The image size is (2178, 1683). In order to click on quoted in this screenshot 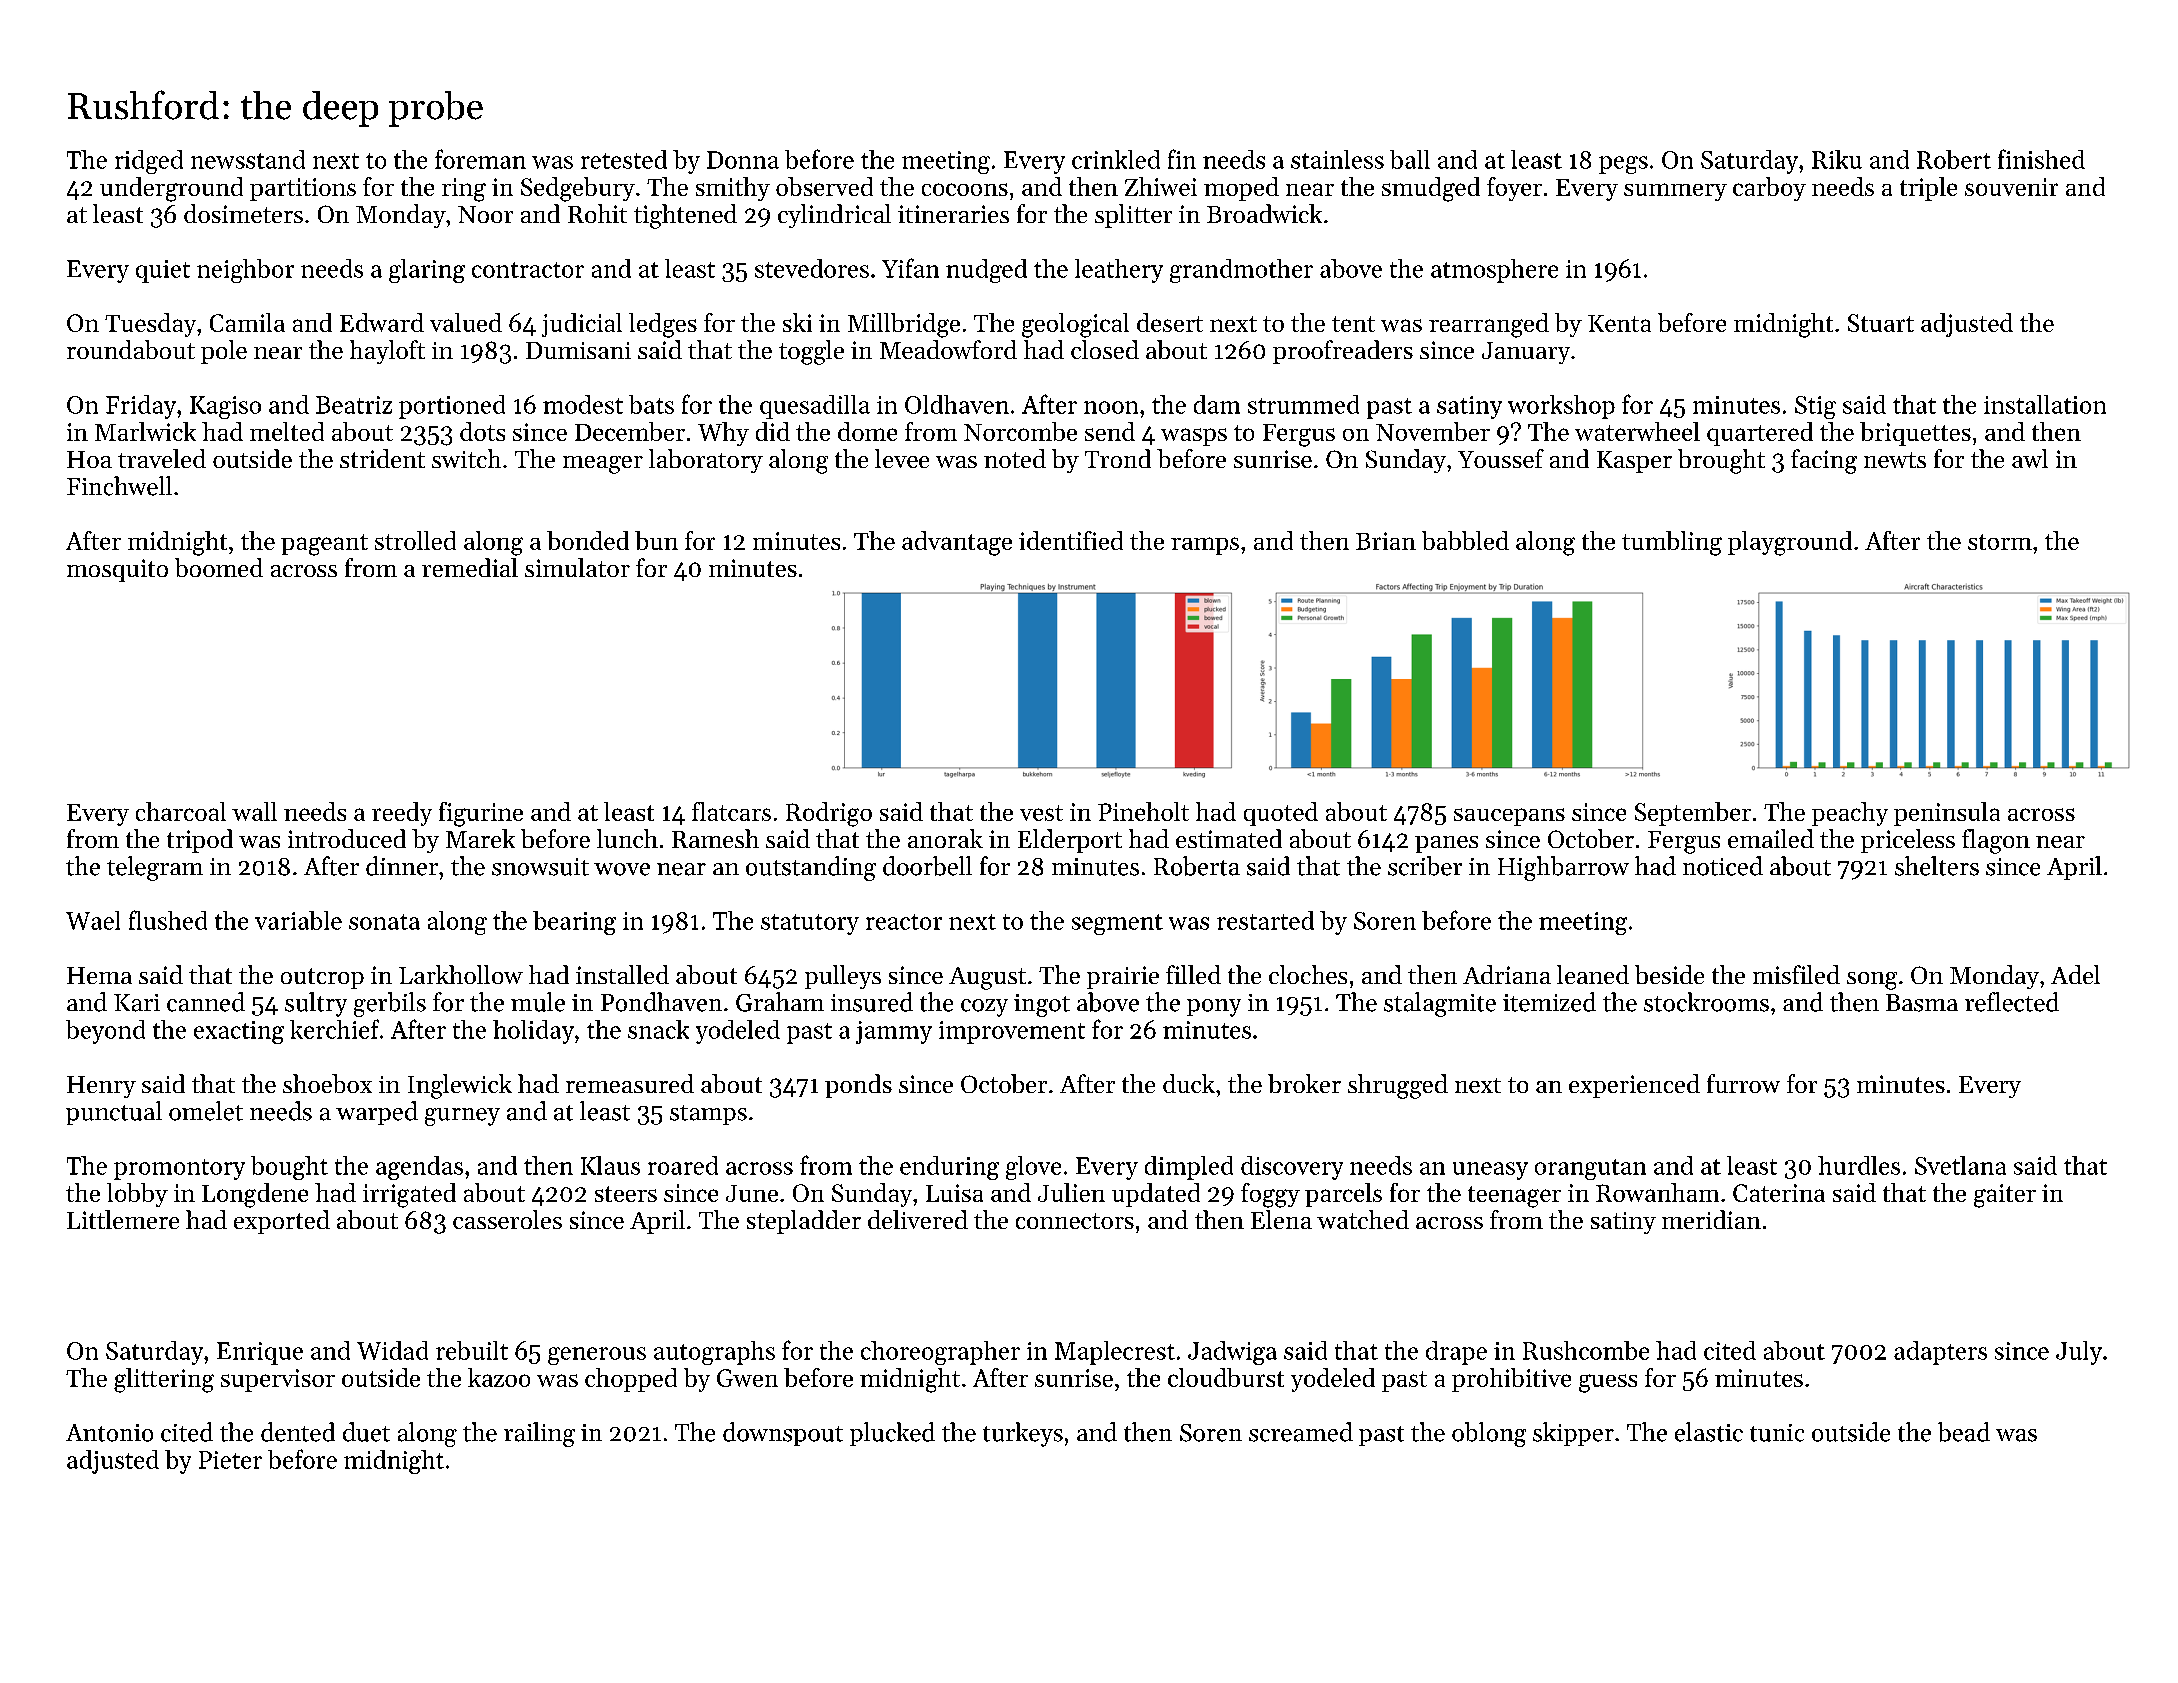, I will do `click(1281, 814)`.
